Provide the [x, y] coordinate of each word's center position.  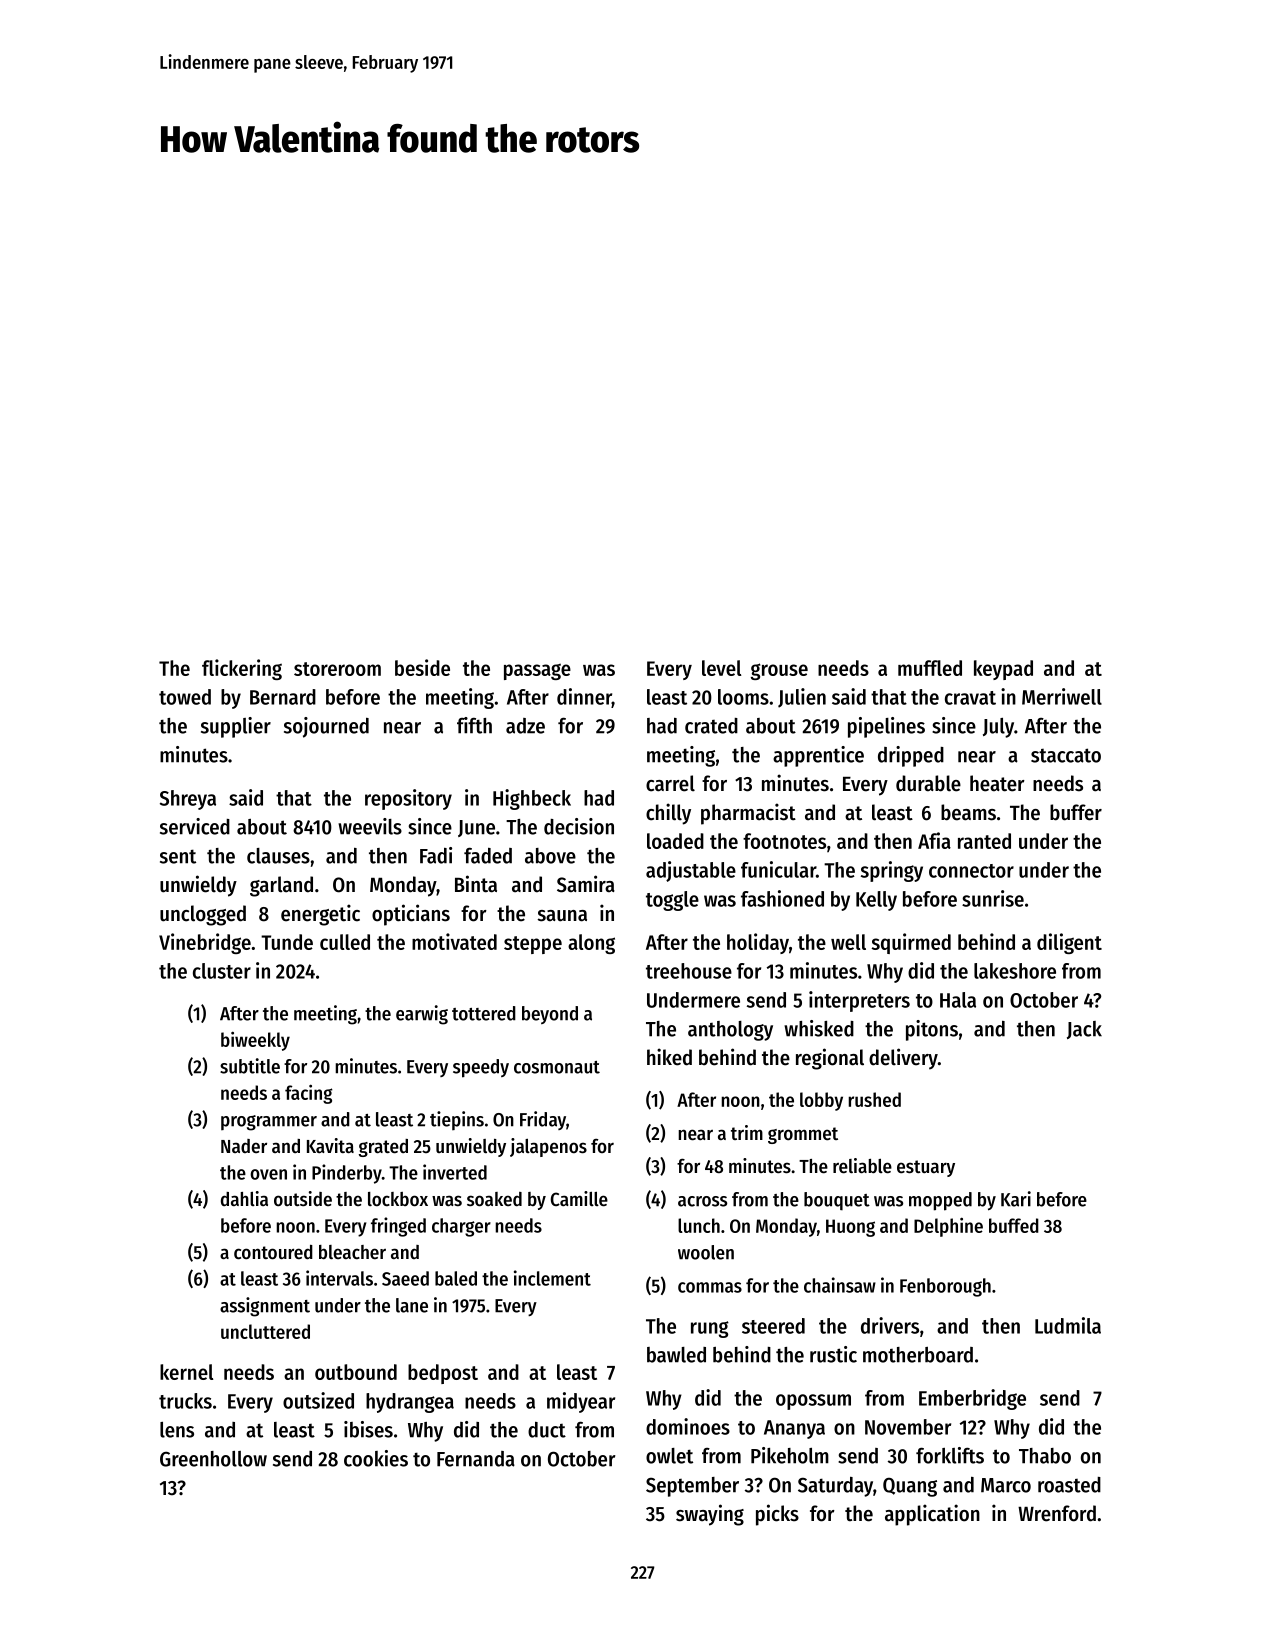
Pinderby [347, 1174]
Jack [1084, 1030]
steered [773, 1326]
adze [525, 726]
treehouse [689, 971]
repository [408, 799]
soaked [494, 1199]
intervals [339, 1278]
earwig [422, 1015]
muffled [930, 668]
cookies [376, 1458]
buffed [1014, 1225]
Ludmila [1068, 1325]
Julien [802, 698]
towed [185, 697]
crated [711, 726]
